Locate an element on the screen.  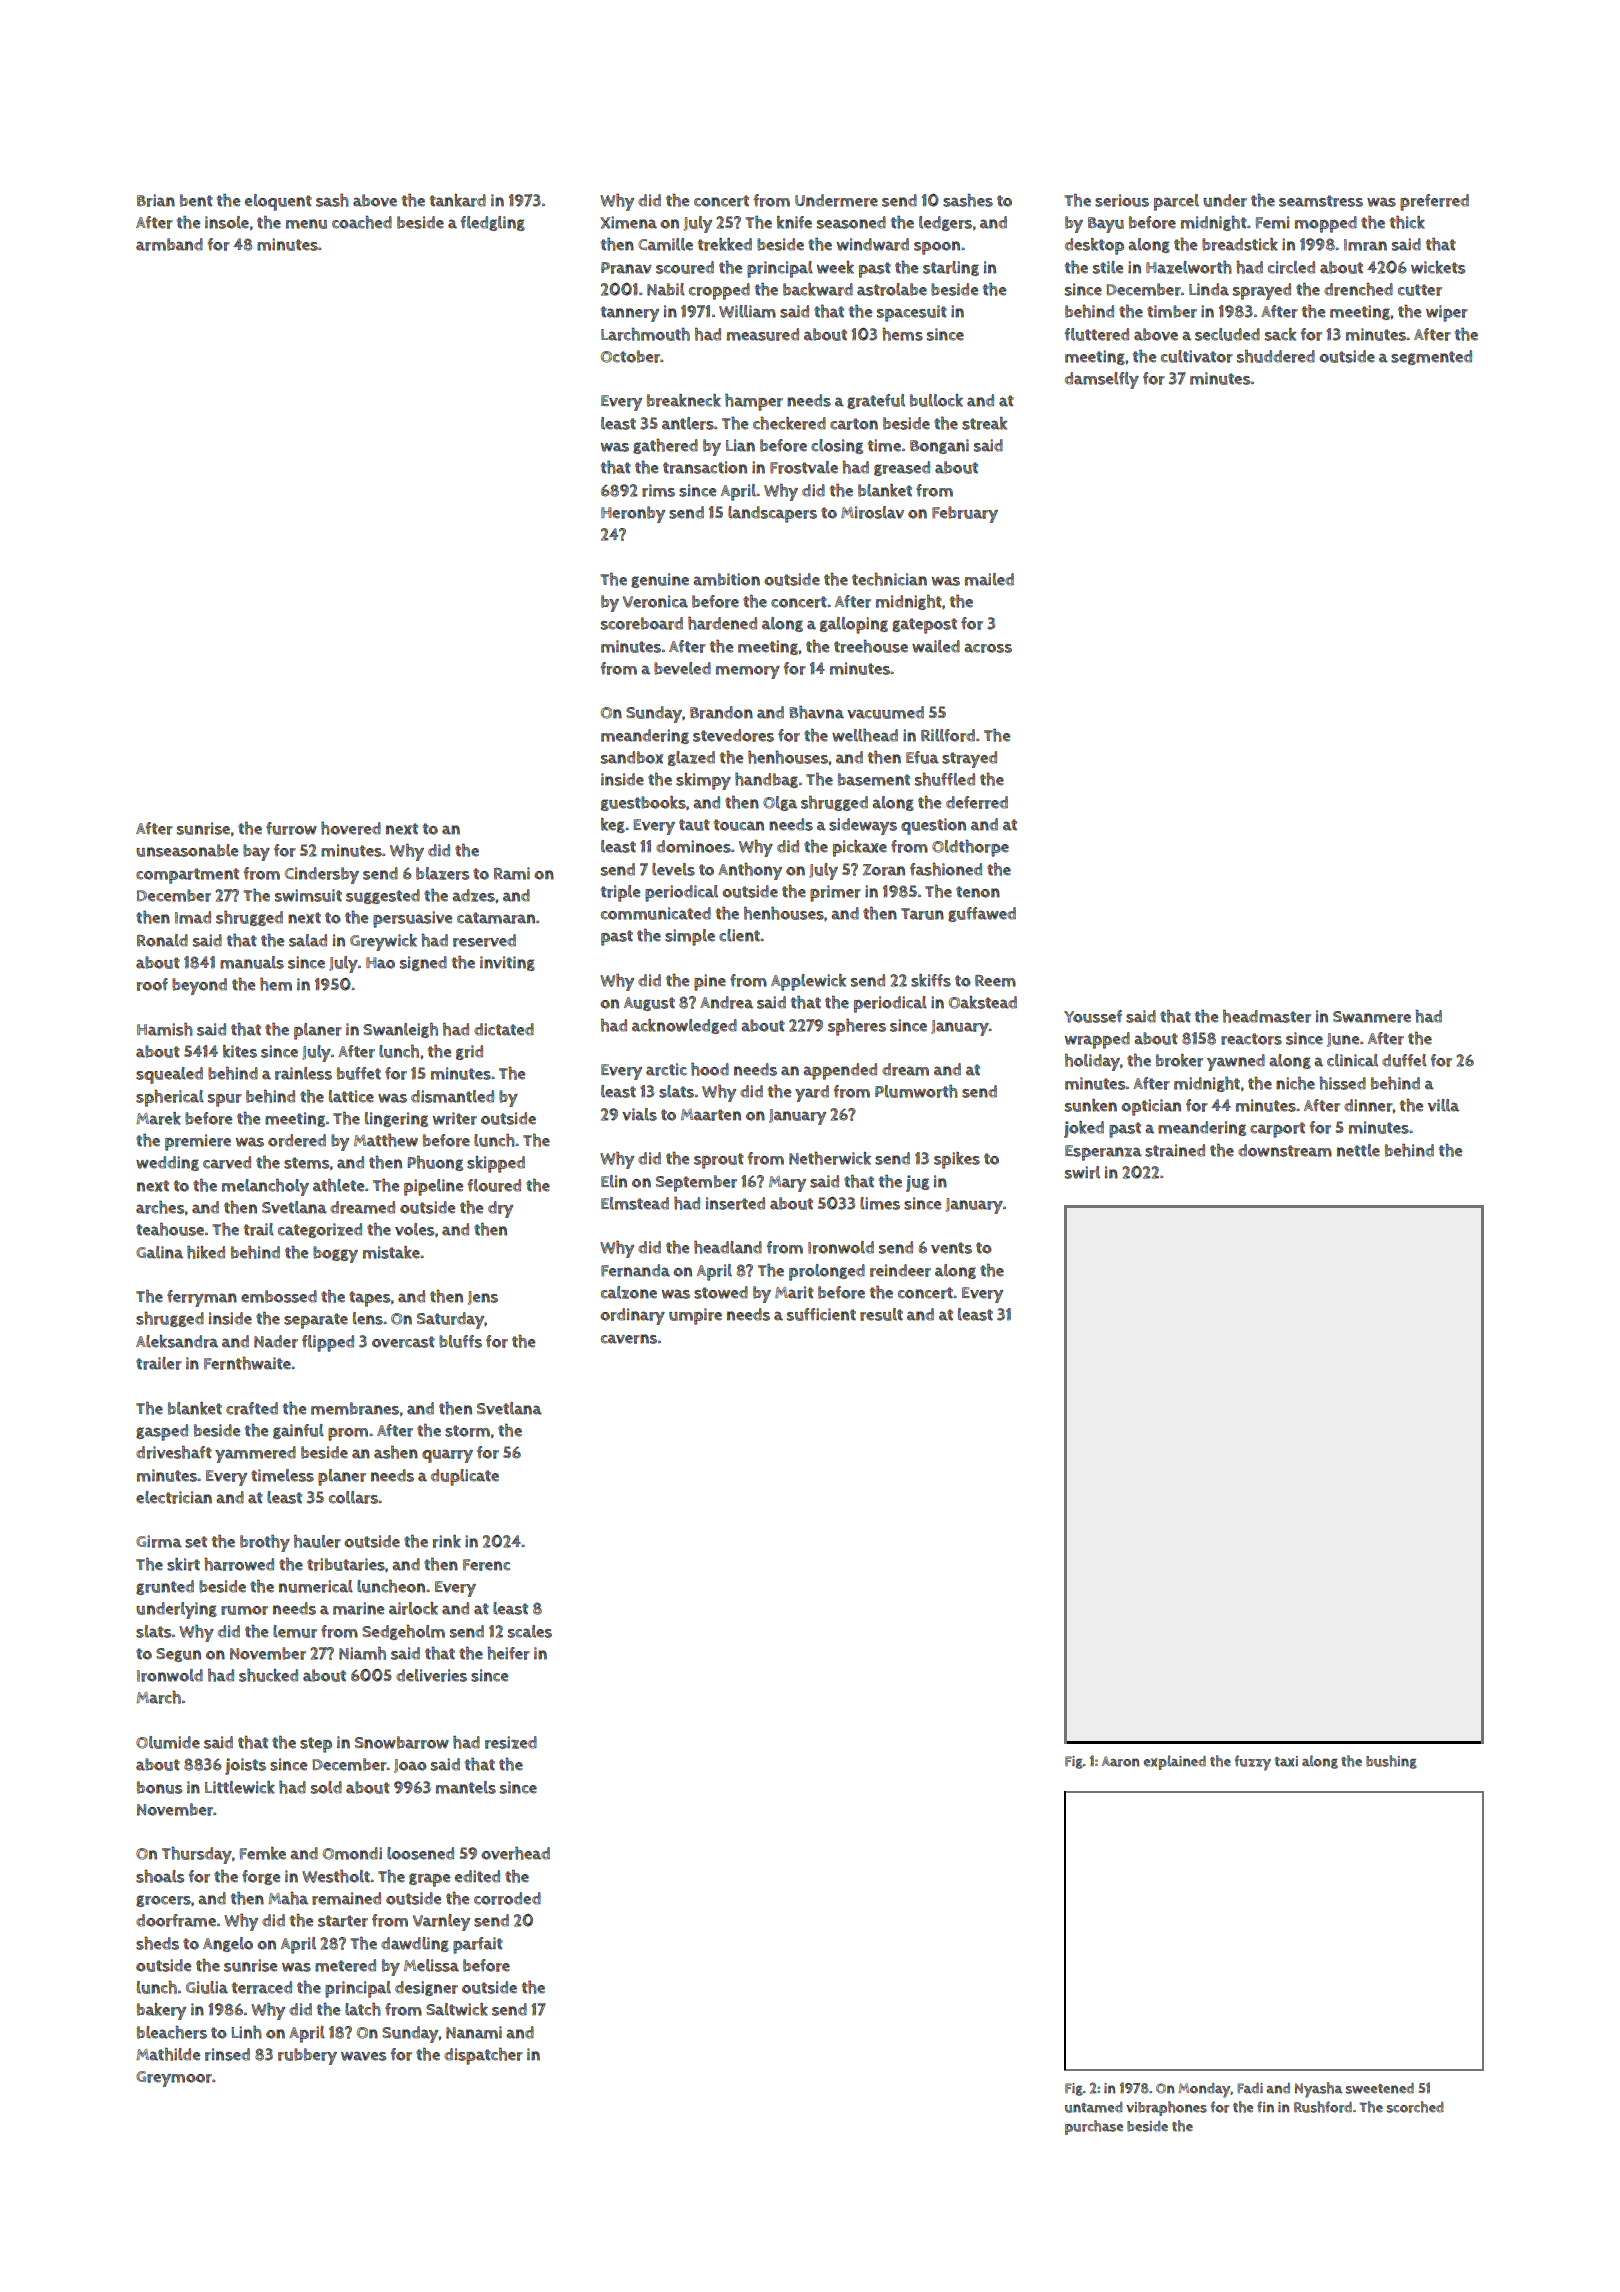
nettle is located at coordinates (1358, 1150).
